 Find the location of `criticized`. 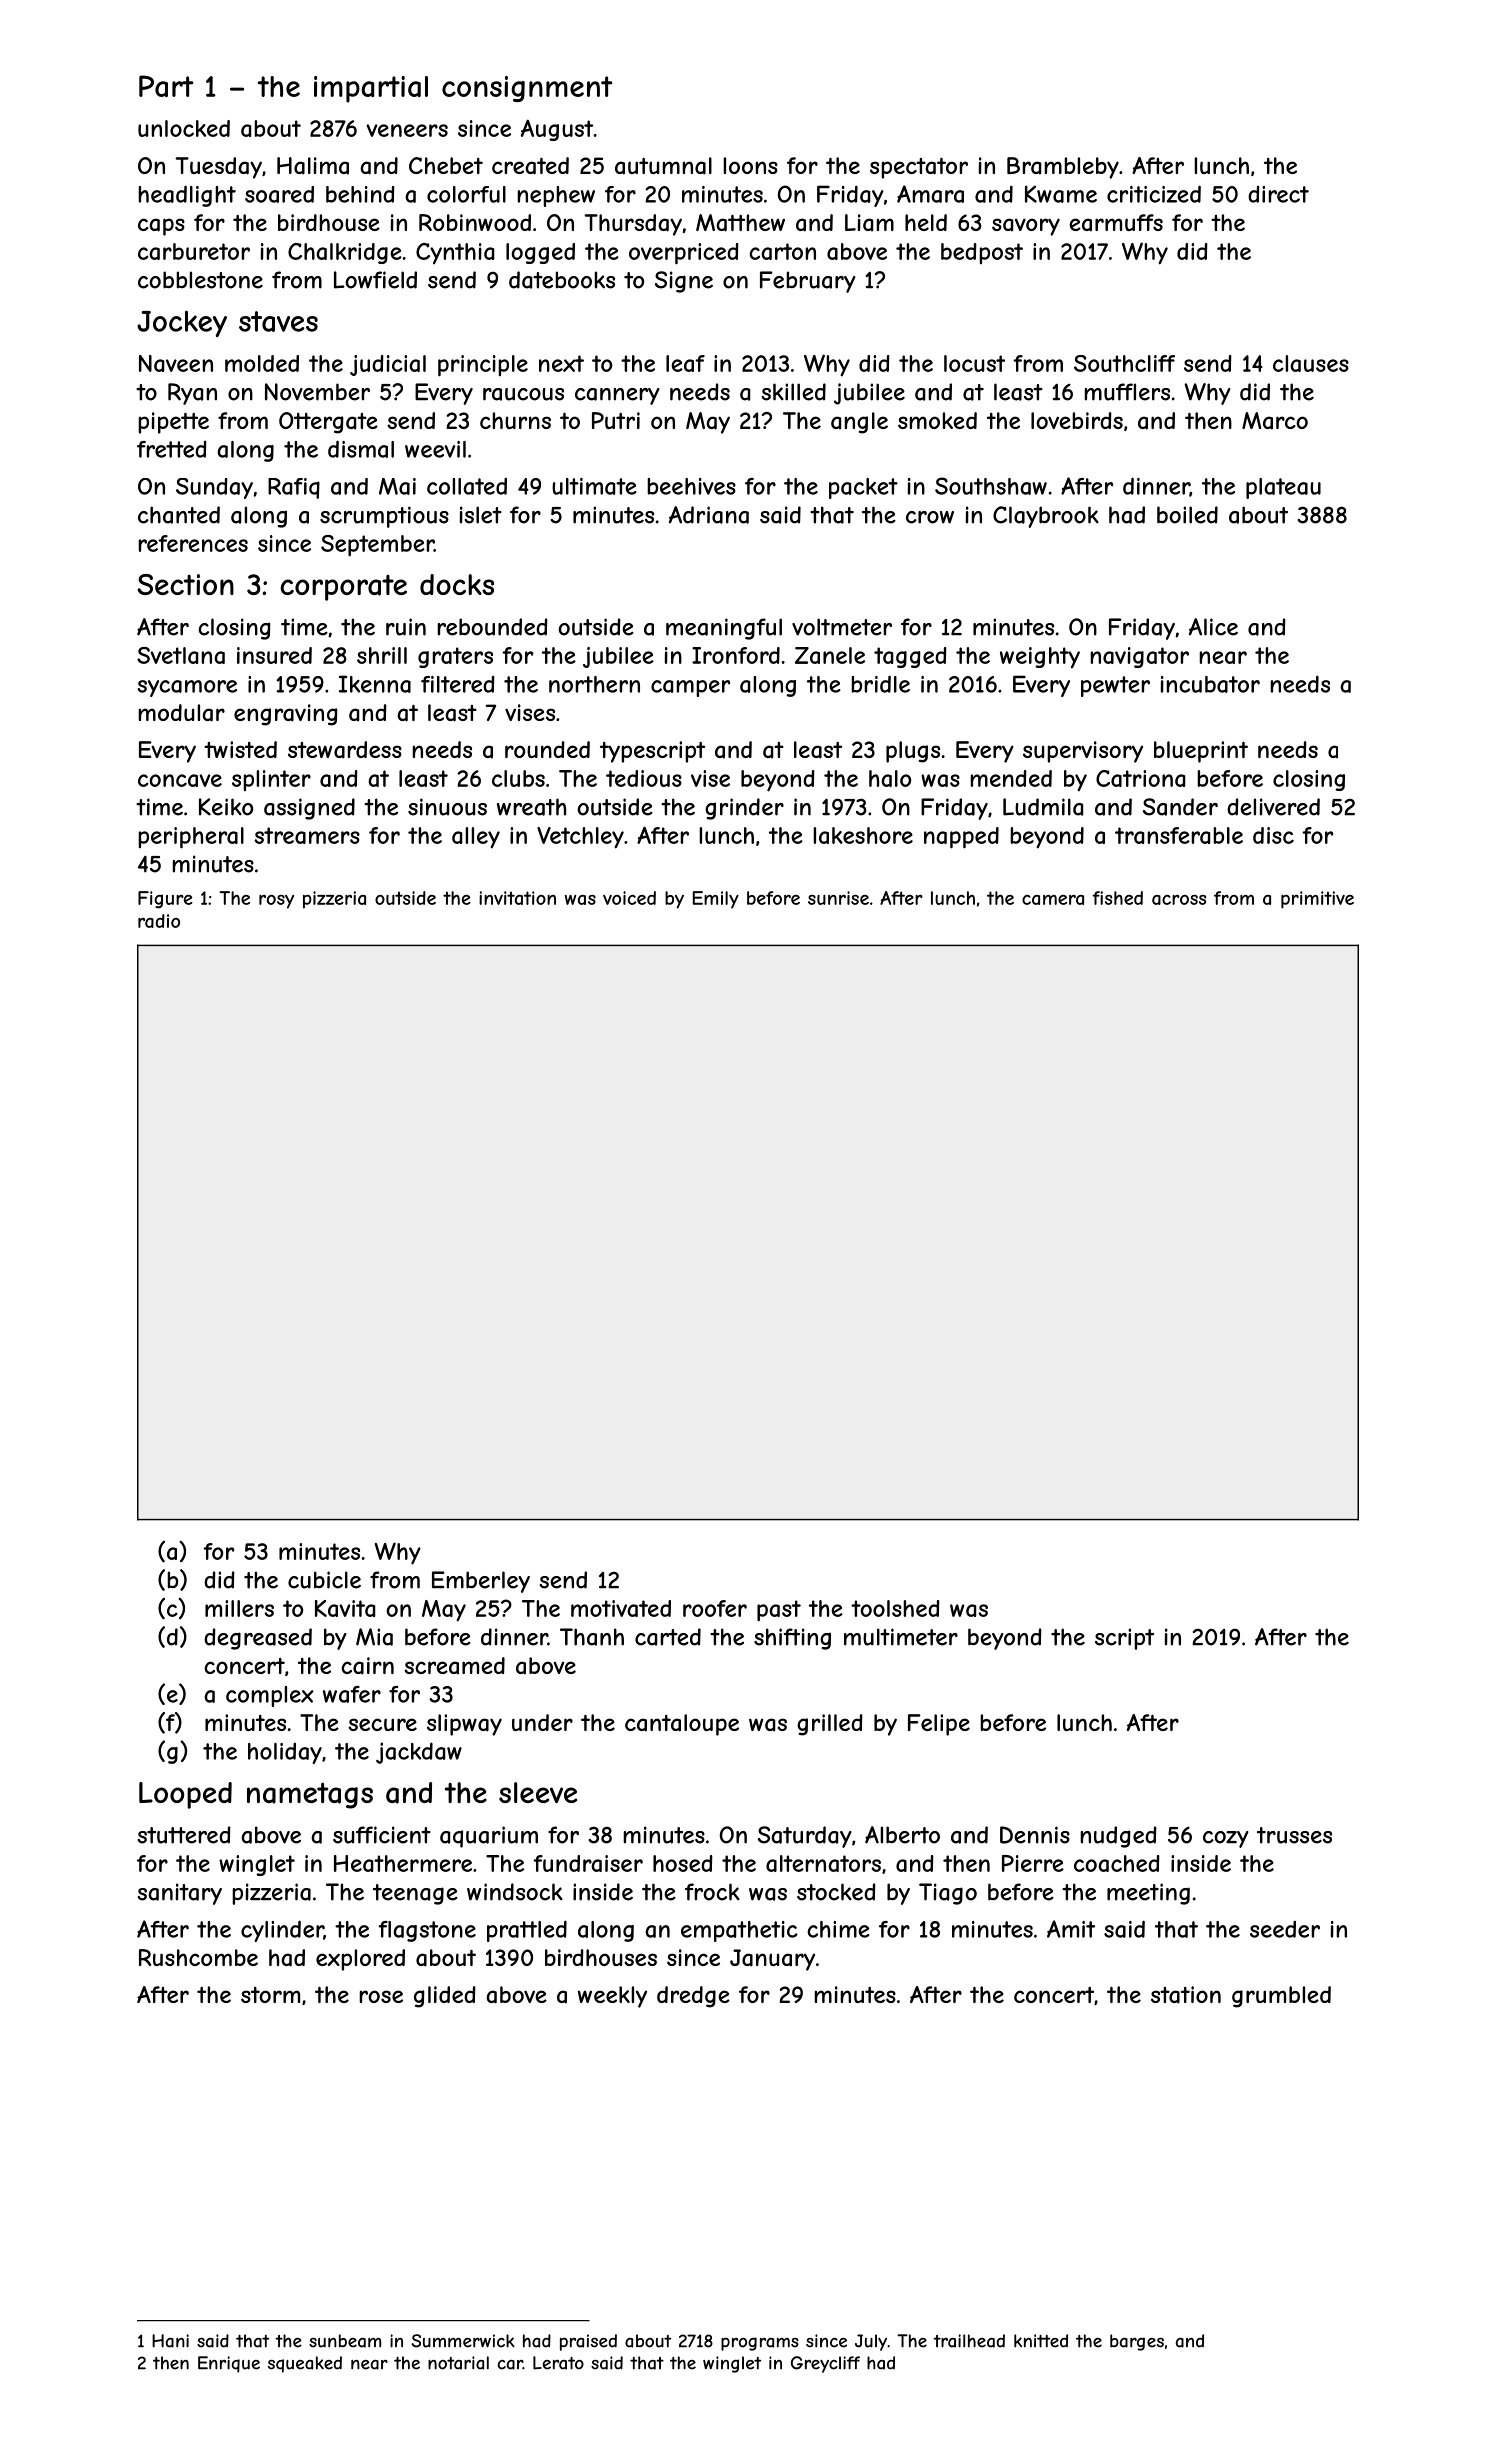

criticized is located at coordinates (1154, 194).
